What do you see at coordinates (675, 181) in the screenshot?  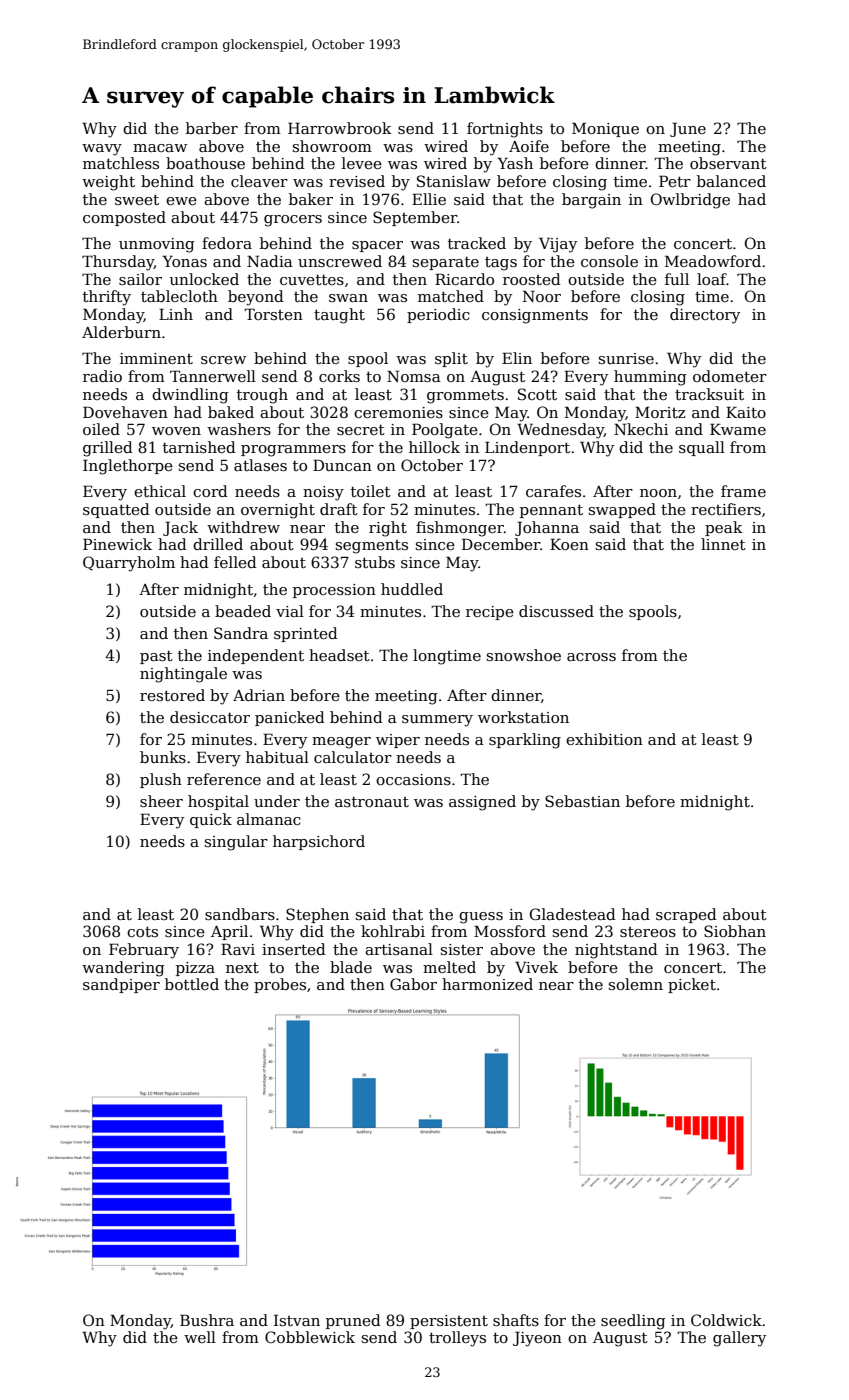 I see `Petr` at bounding box center [675, 181].
